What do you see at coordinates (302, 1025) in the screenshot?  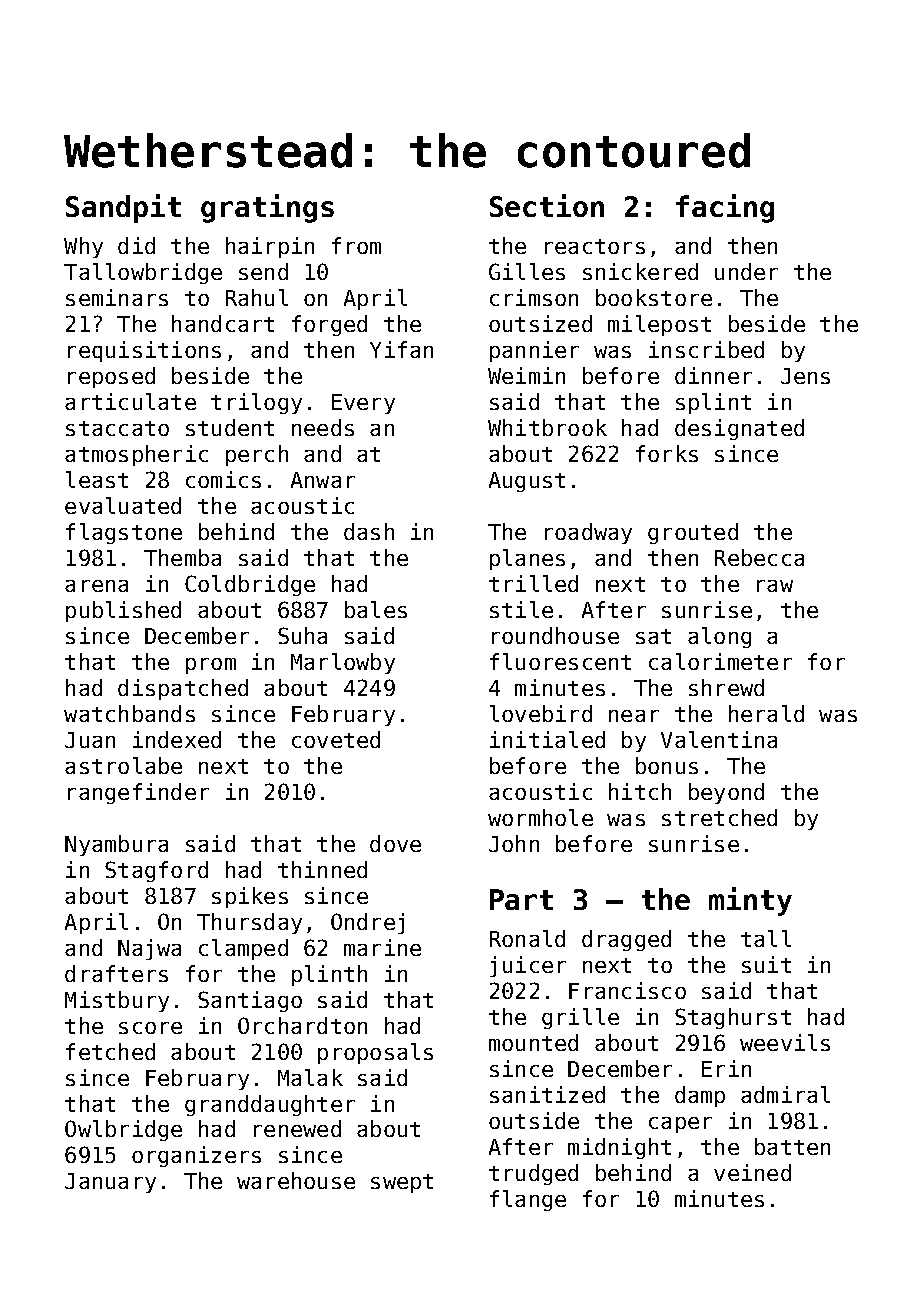 I see `Orchardton` at bounding box center [302, 1025].
